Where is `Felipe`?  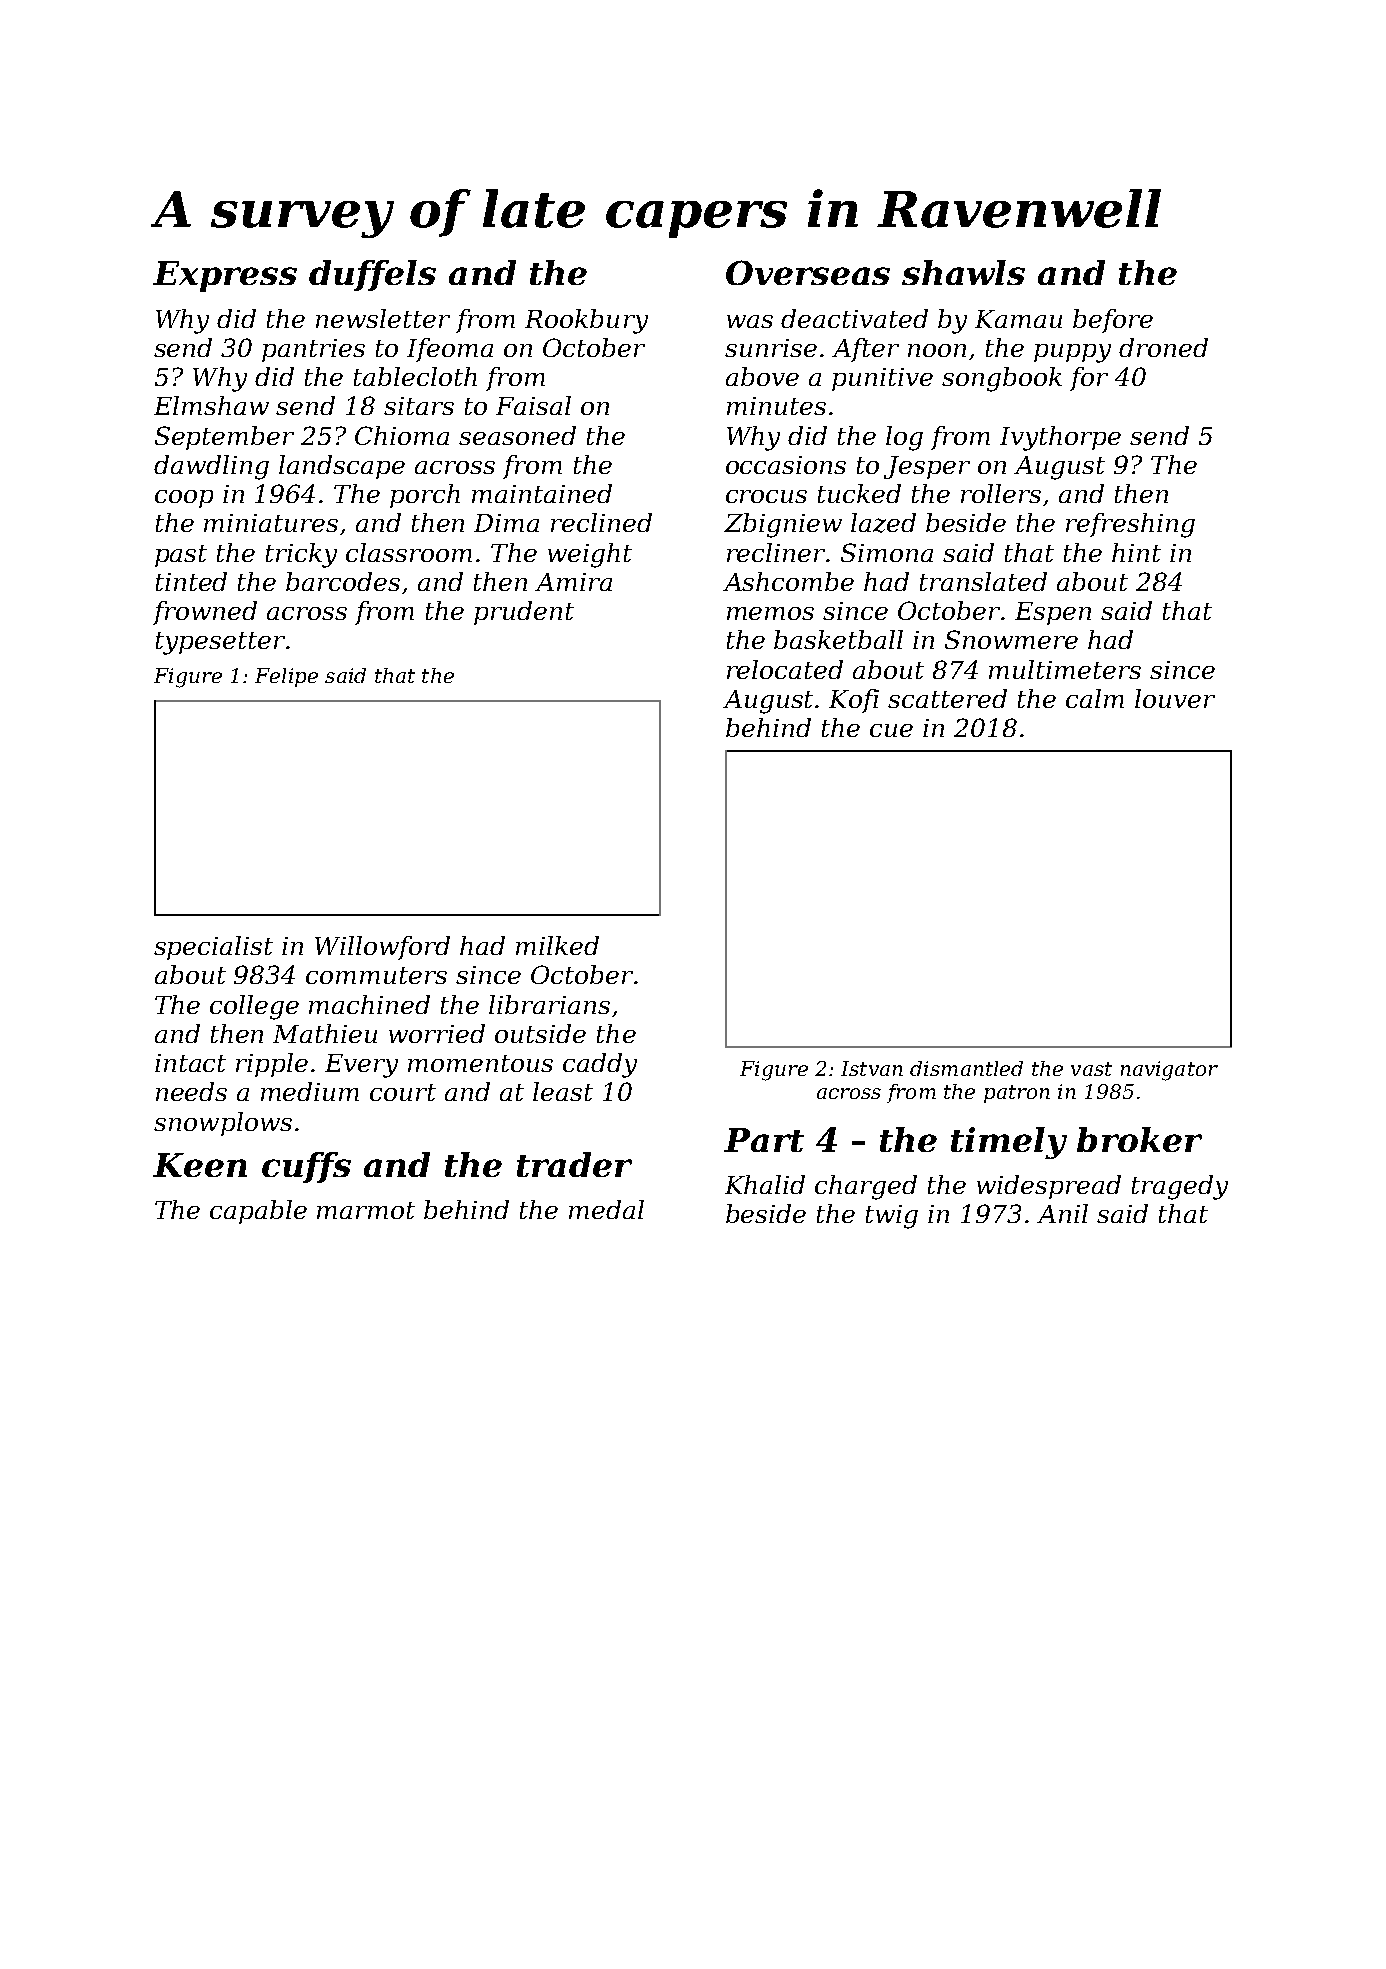
Felipe is located at coordinates (286, 677).
